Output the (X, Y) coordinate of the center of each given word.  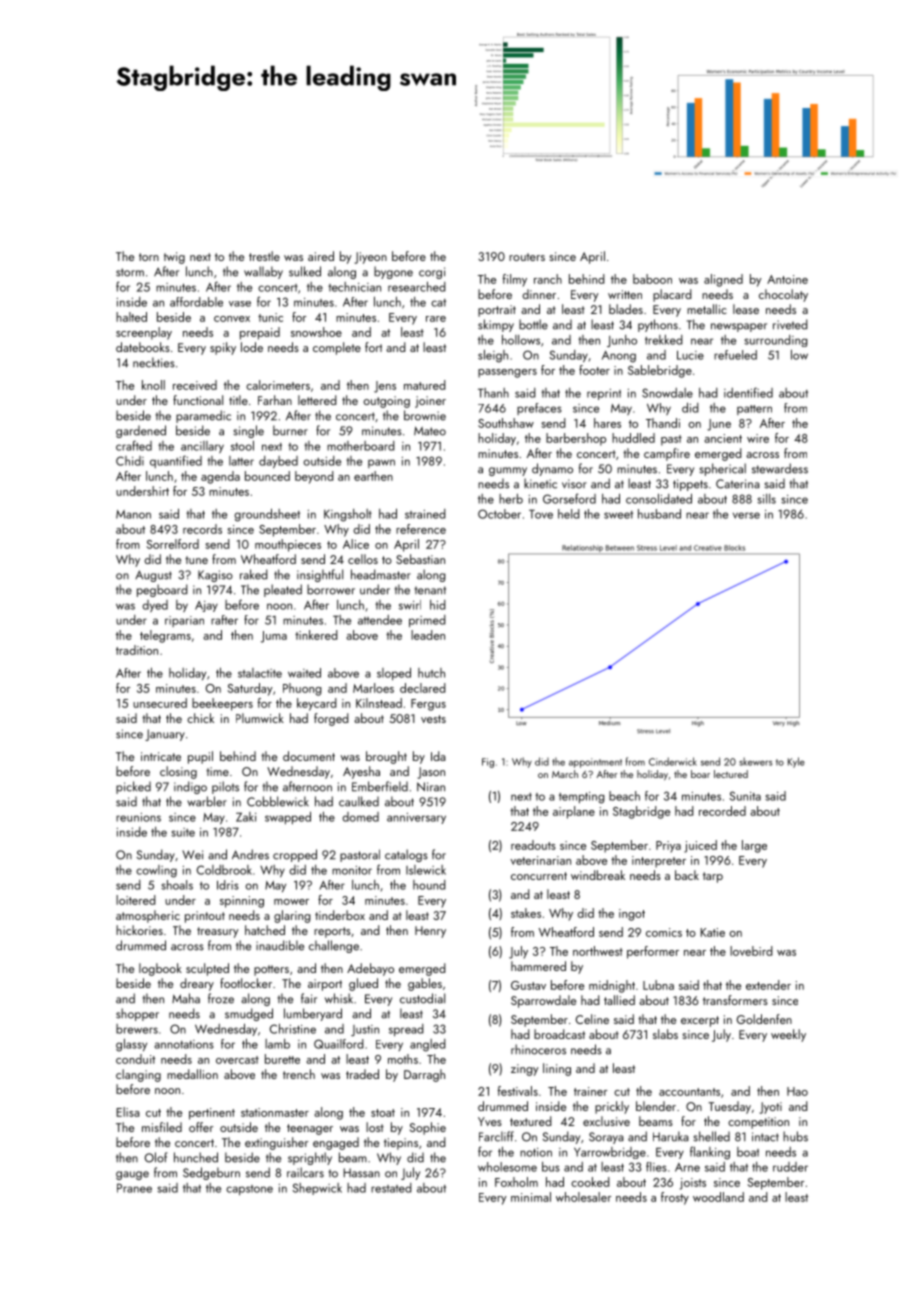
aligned (723, 280)
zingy (525, 1070)
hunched (196, 1157)
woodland (718, 1197)
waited (304, 673)
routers (527, 257)
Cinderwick (673, 761)
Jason (431, 773)
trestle (264, 256)
